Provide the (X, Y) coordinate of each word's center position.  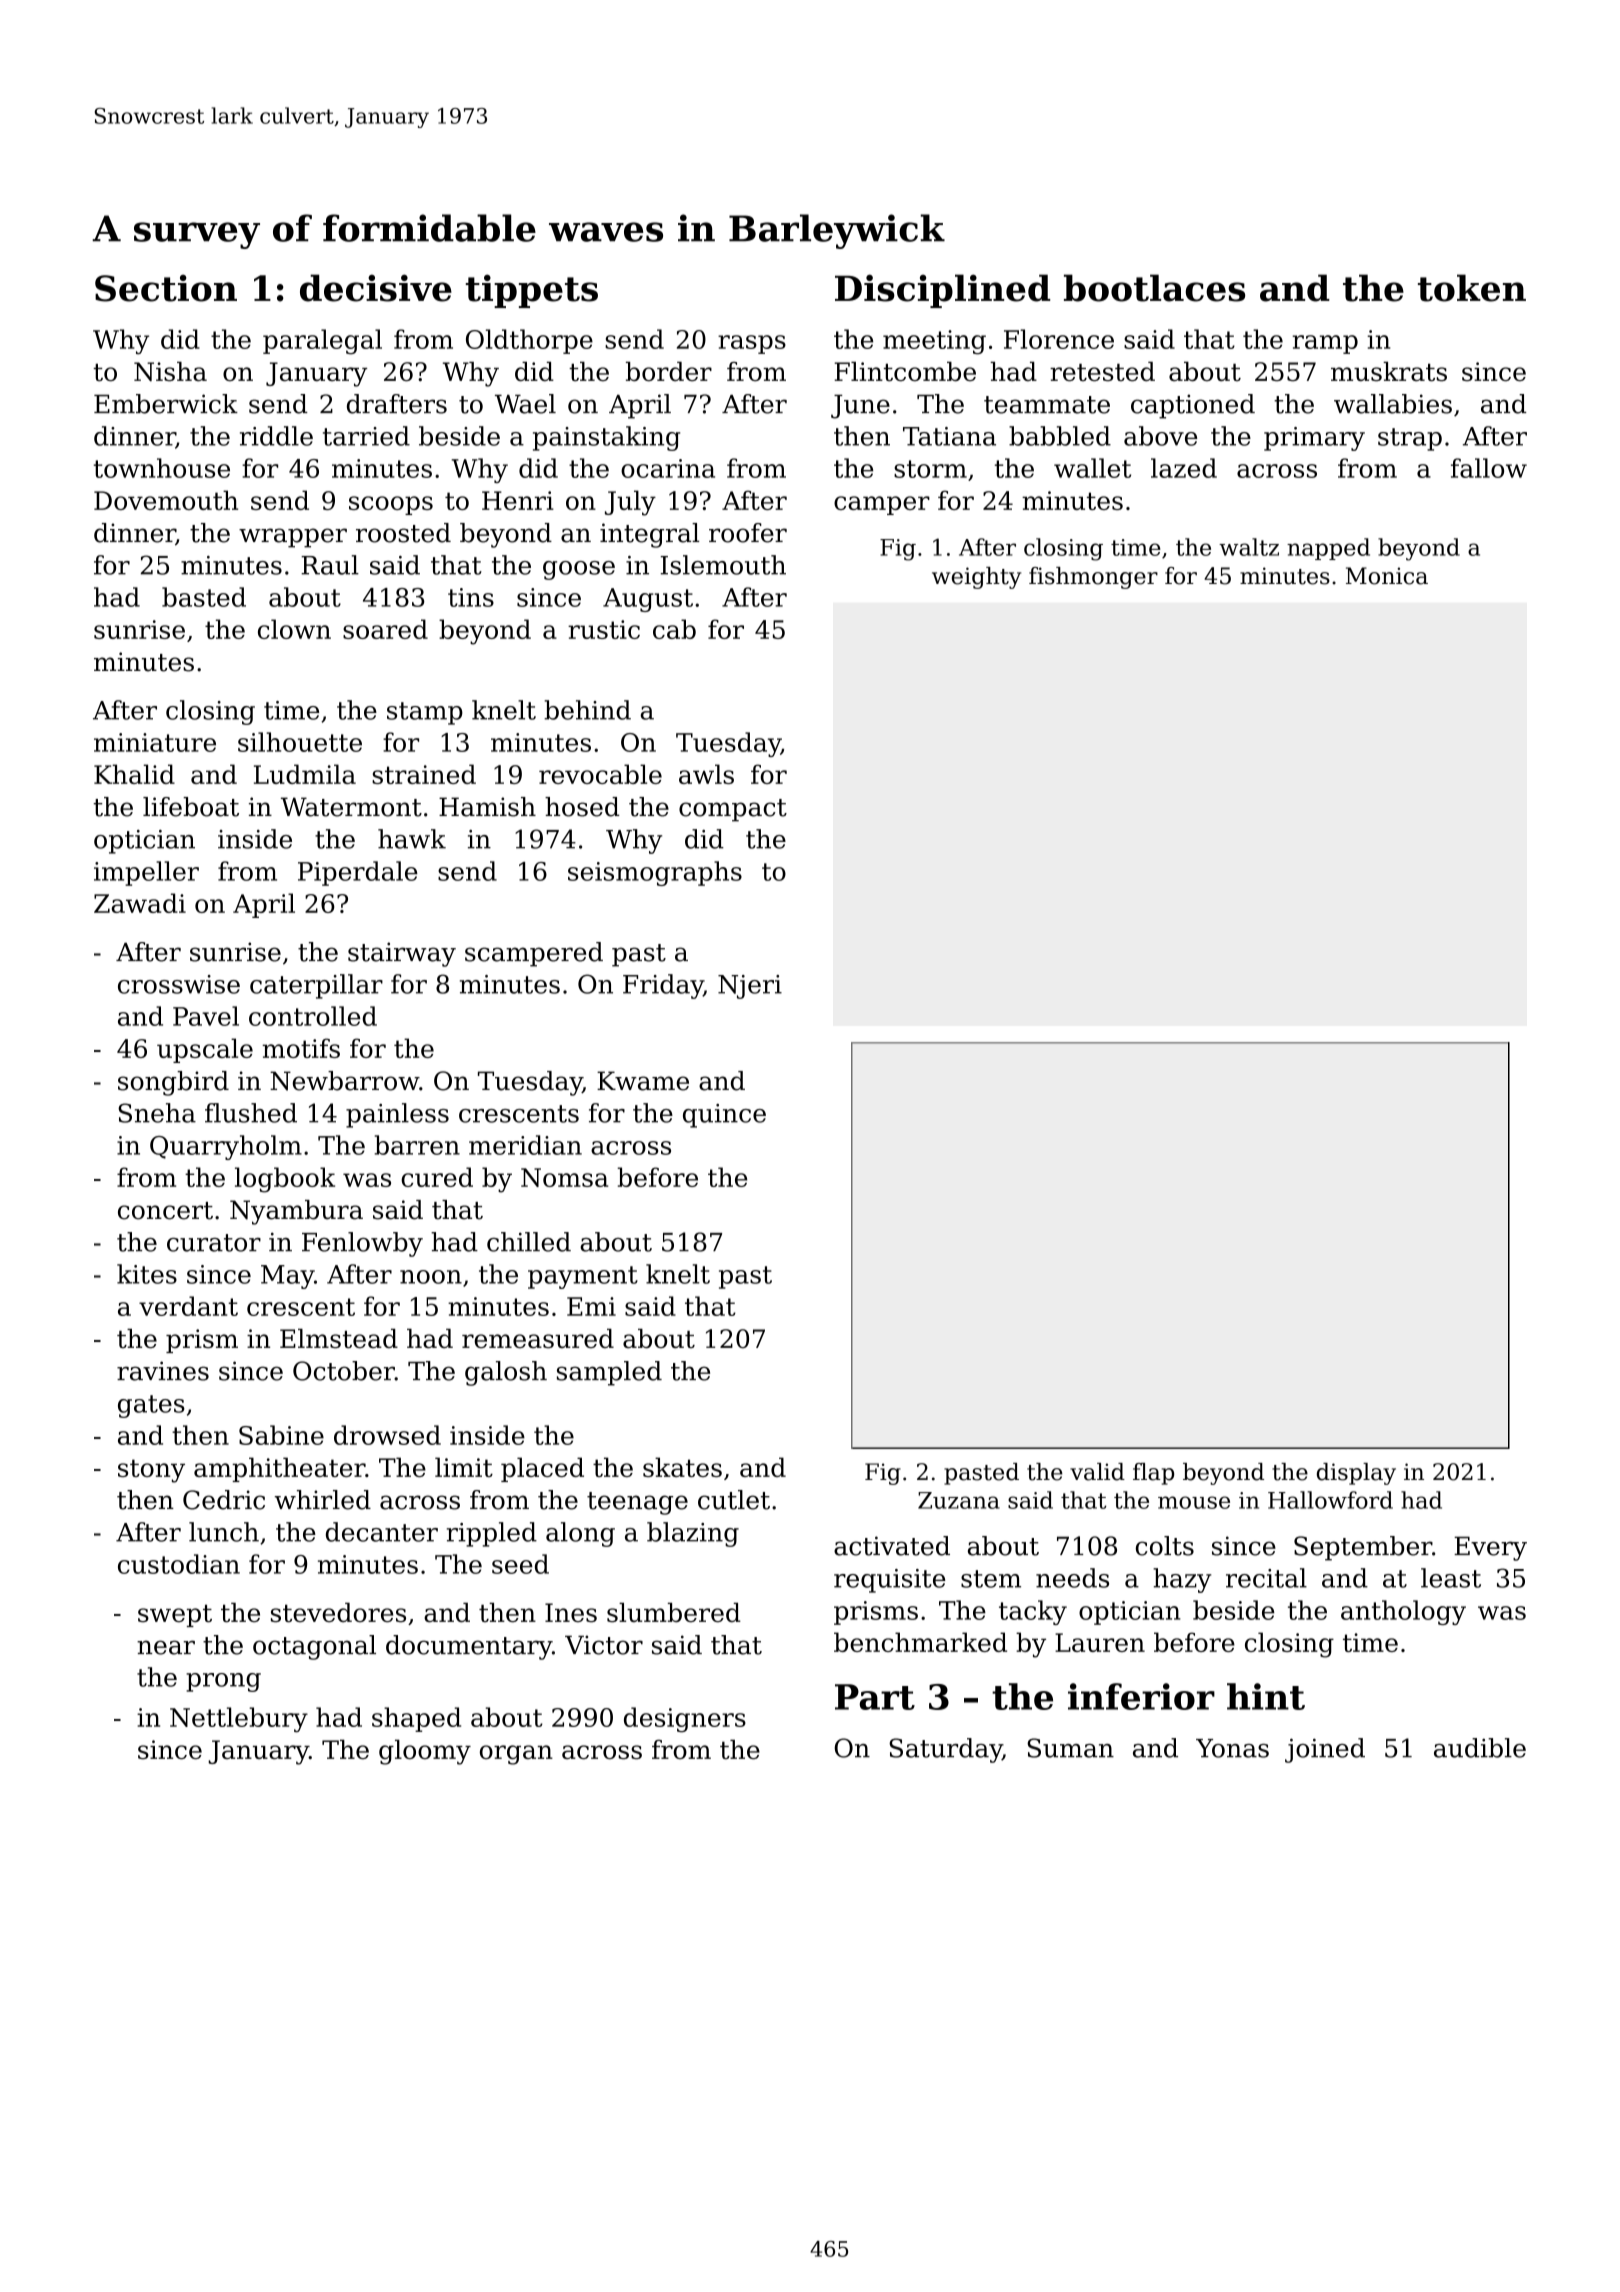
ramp (1325, 344)
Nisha (170, 371)
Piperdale (358, 873)
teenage (637, 1503)
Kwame (643, 1081)
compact (733, 810)
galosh (506, 1373)
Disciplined (942, 291)
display (1356, 1474)
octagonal (314, 1647)
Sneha (157, 1113)
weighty (976, 578)
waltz (1249, 547)
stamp (425, 713)
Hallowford (1330, 1500)
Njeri (750, 987)
